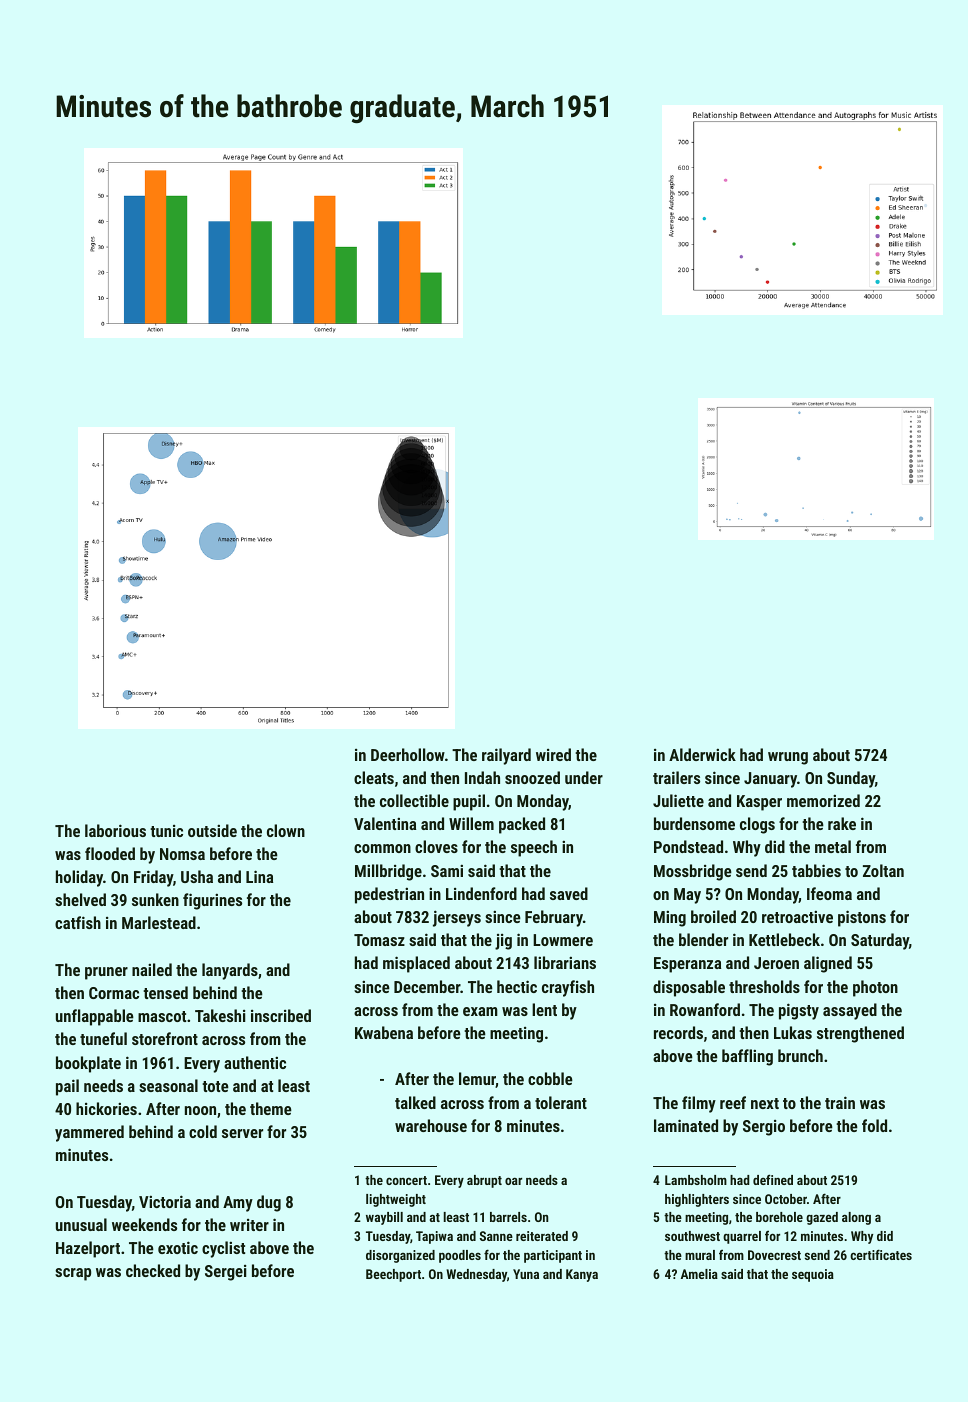  Describe the element at coordinates (773, 1179) in the screenshot. I see `defined` at that location.
